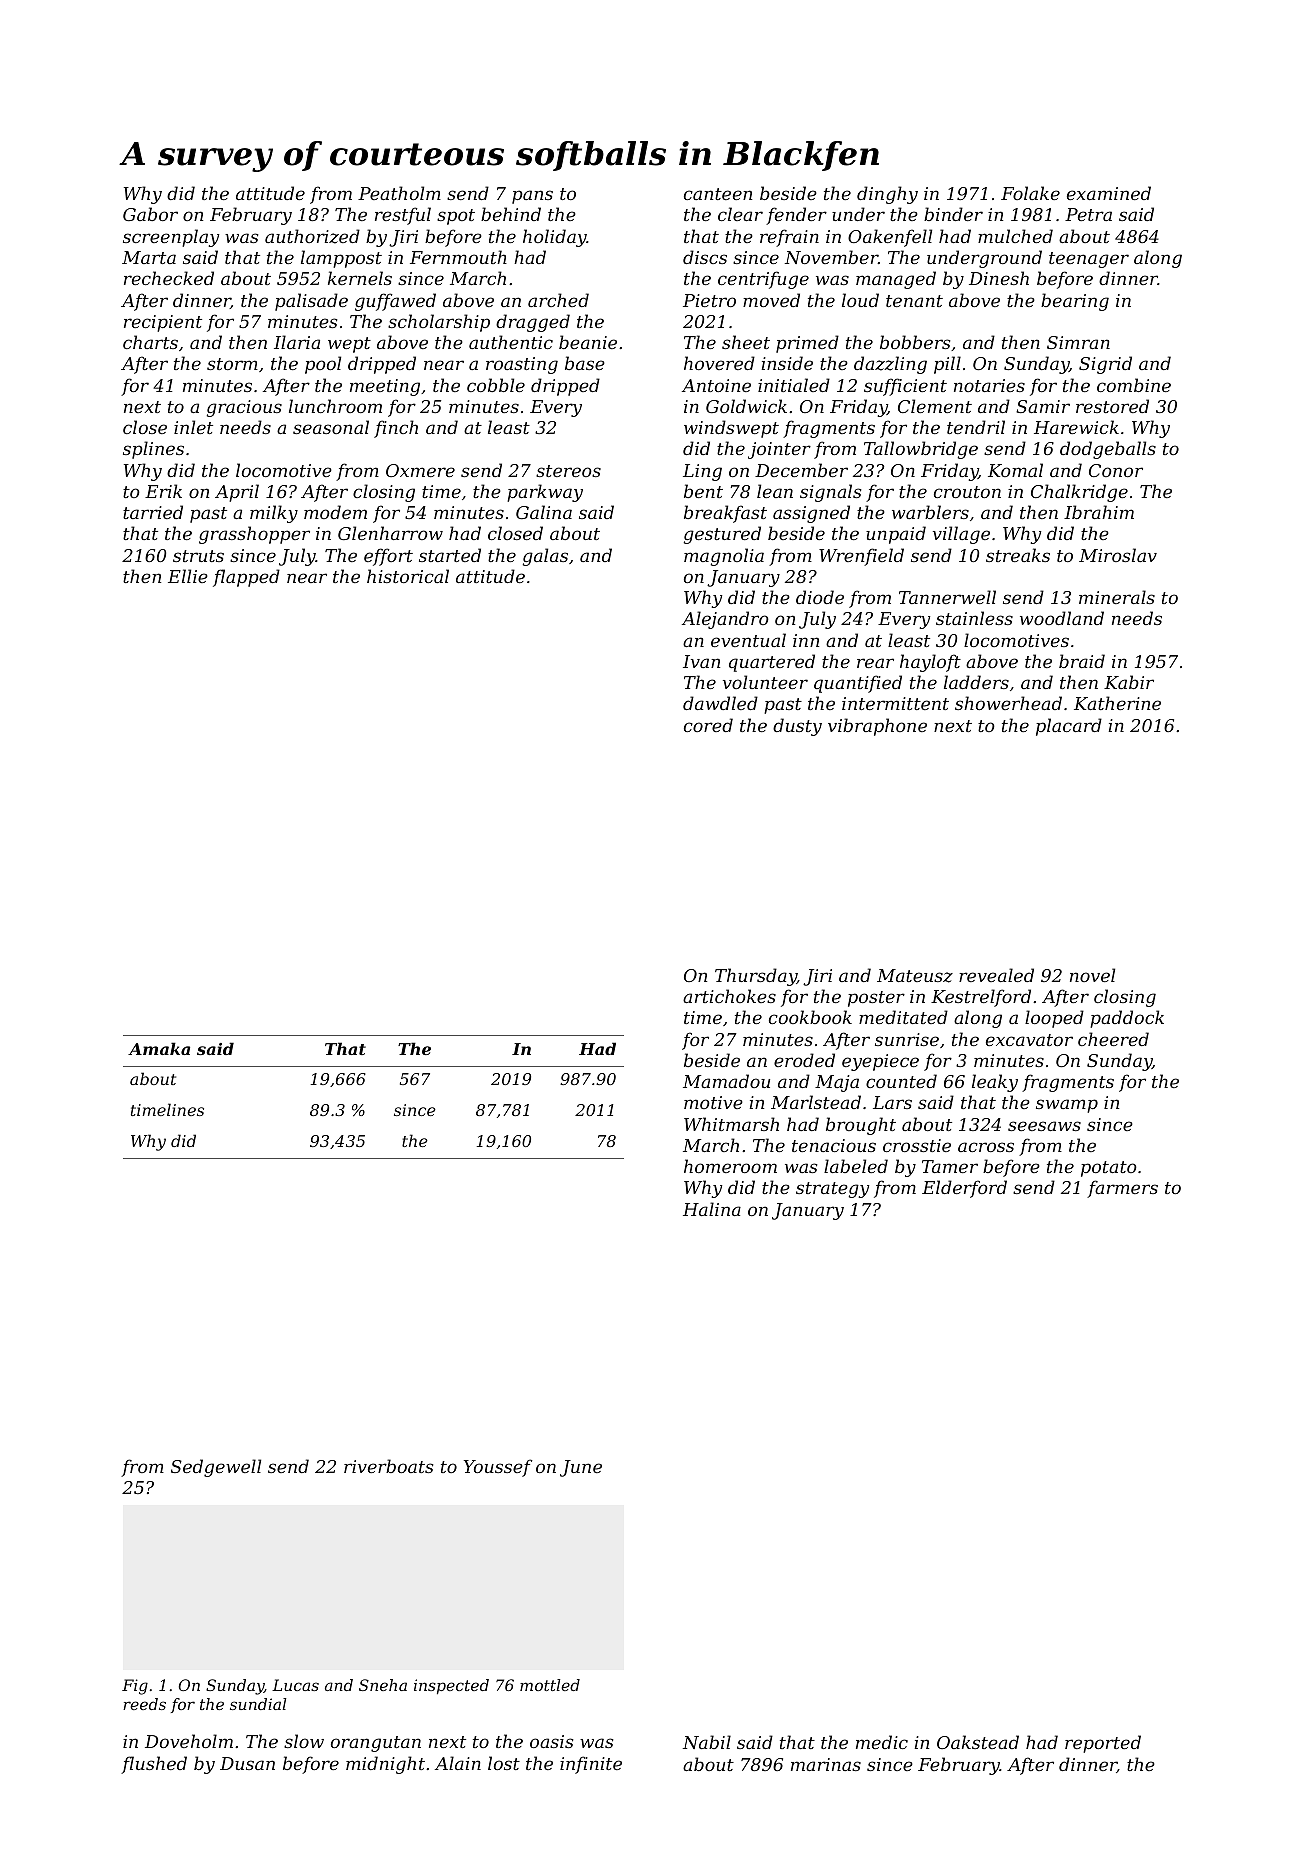 This screenshot has height=1849, width=1307. What do you see at coordinates (389, 1466) in the screenshot?
I see `riverboats` at bounding box center [389, 1466].
